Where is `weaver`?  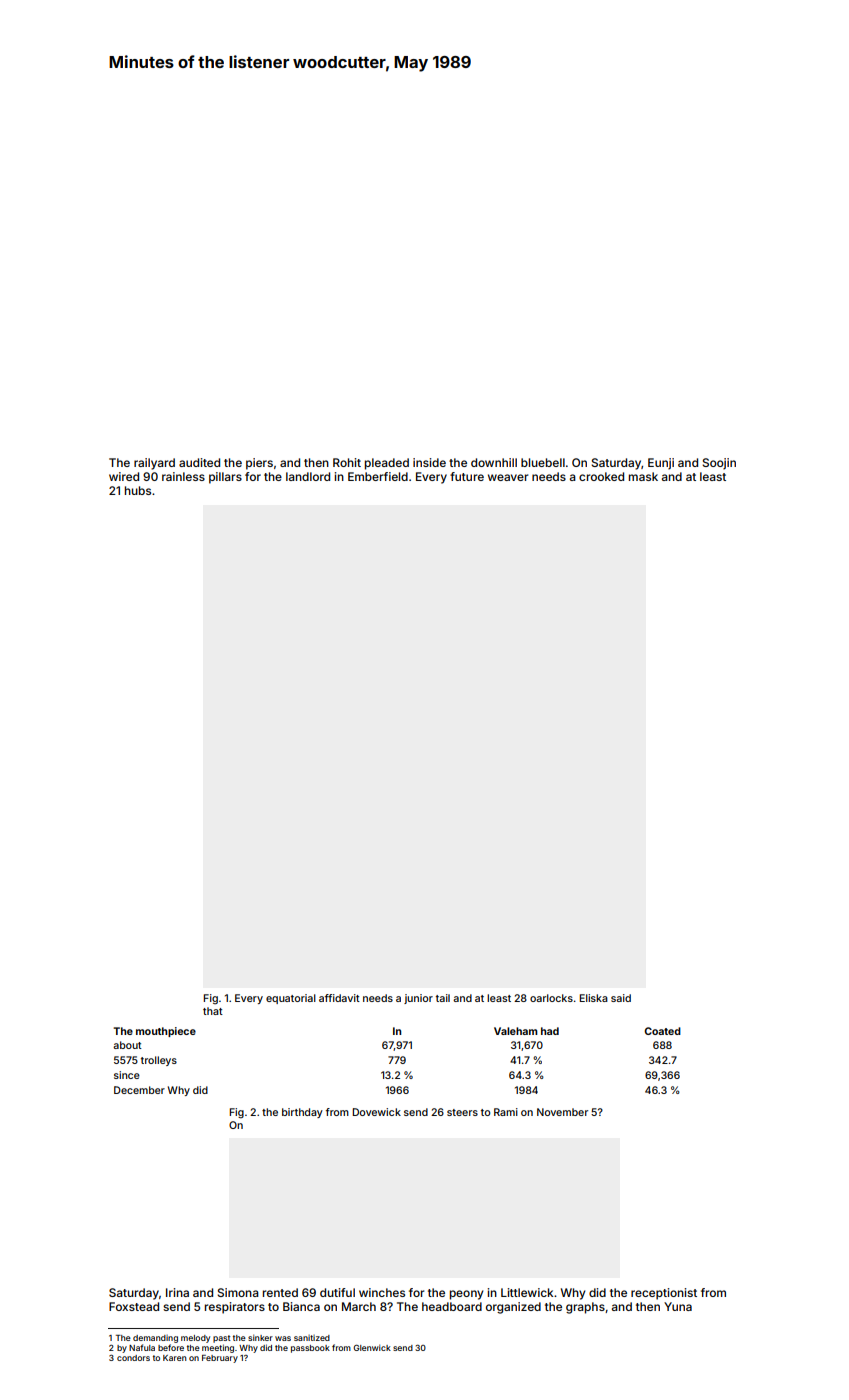 weaver is located at coordinates (508, 477).
